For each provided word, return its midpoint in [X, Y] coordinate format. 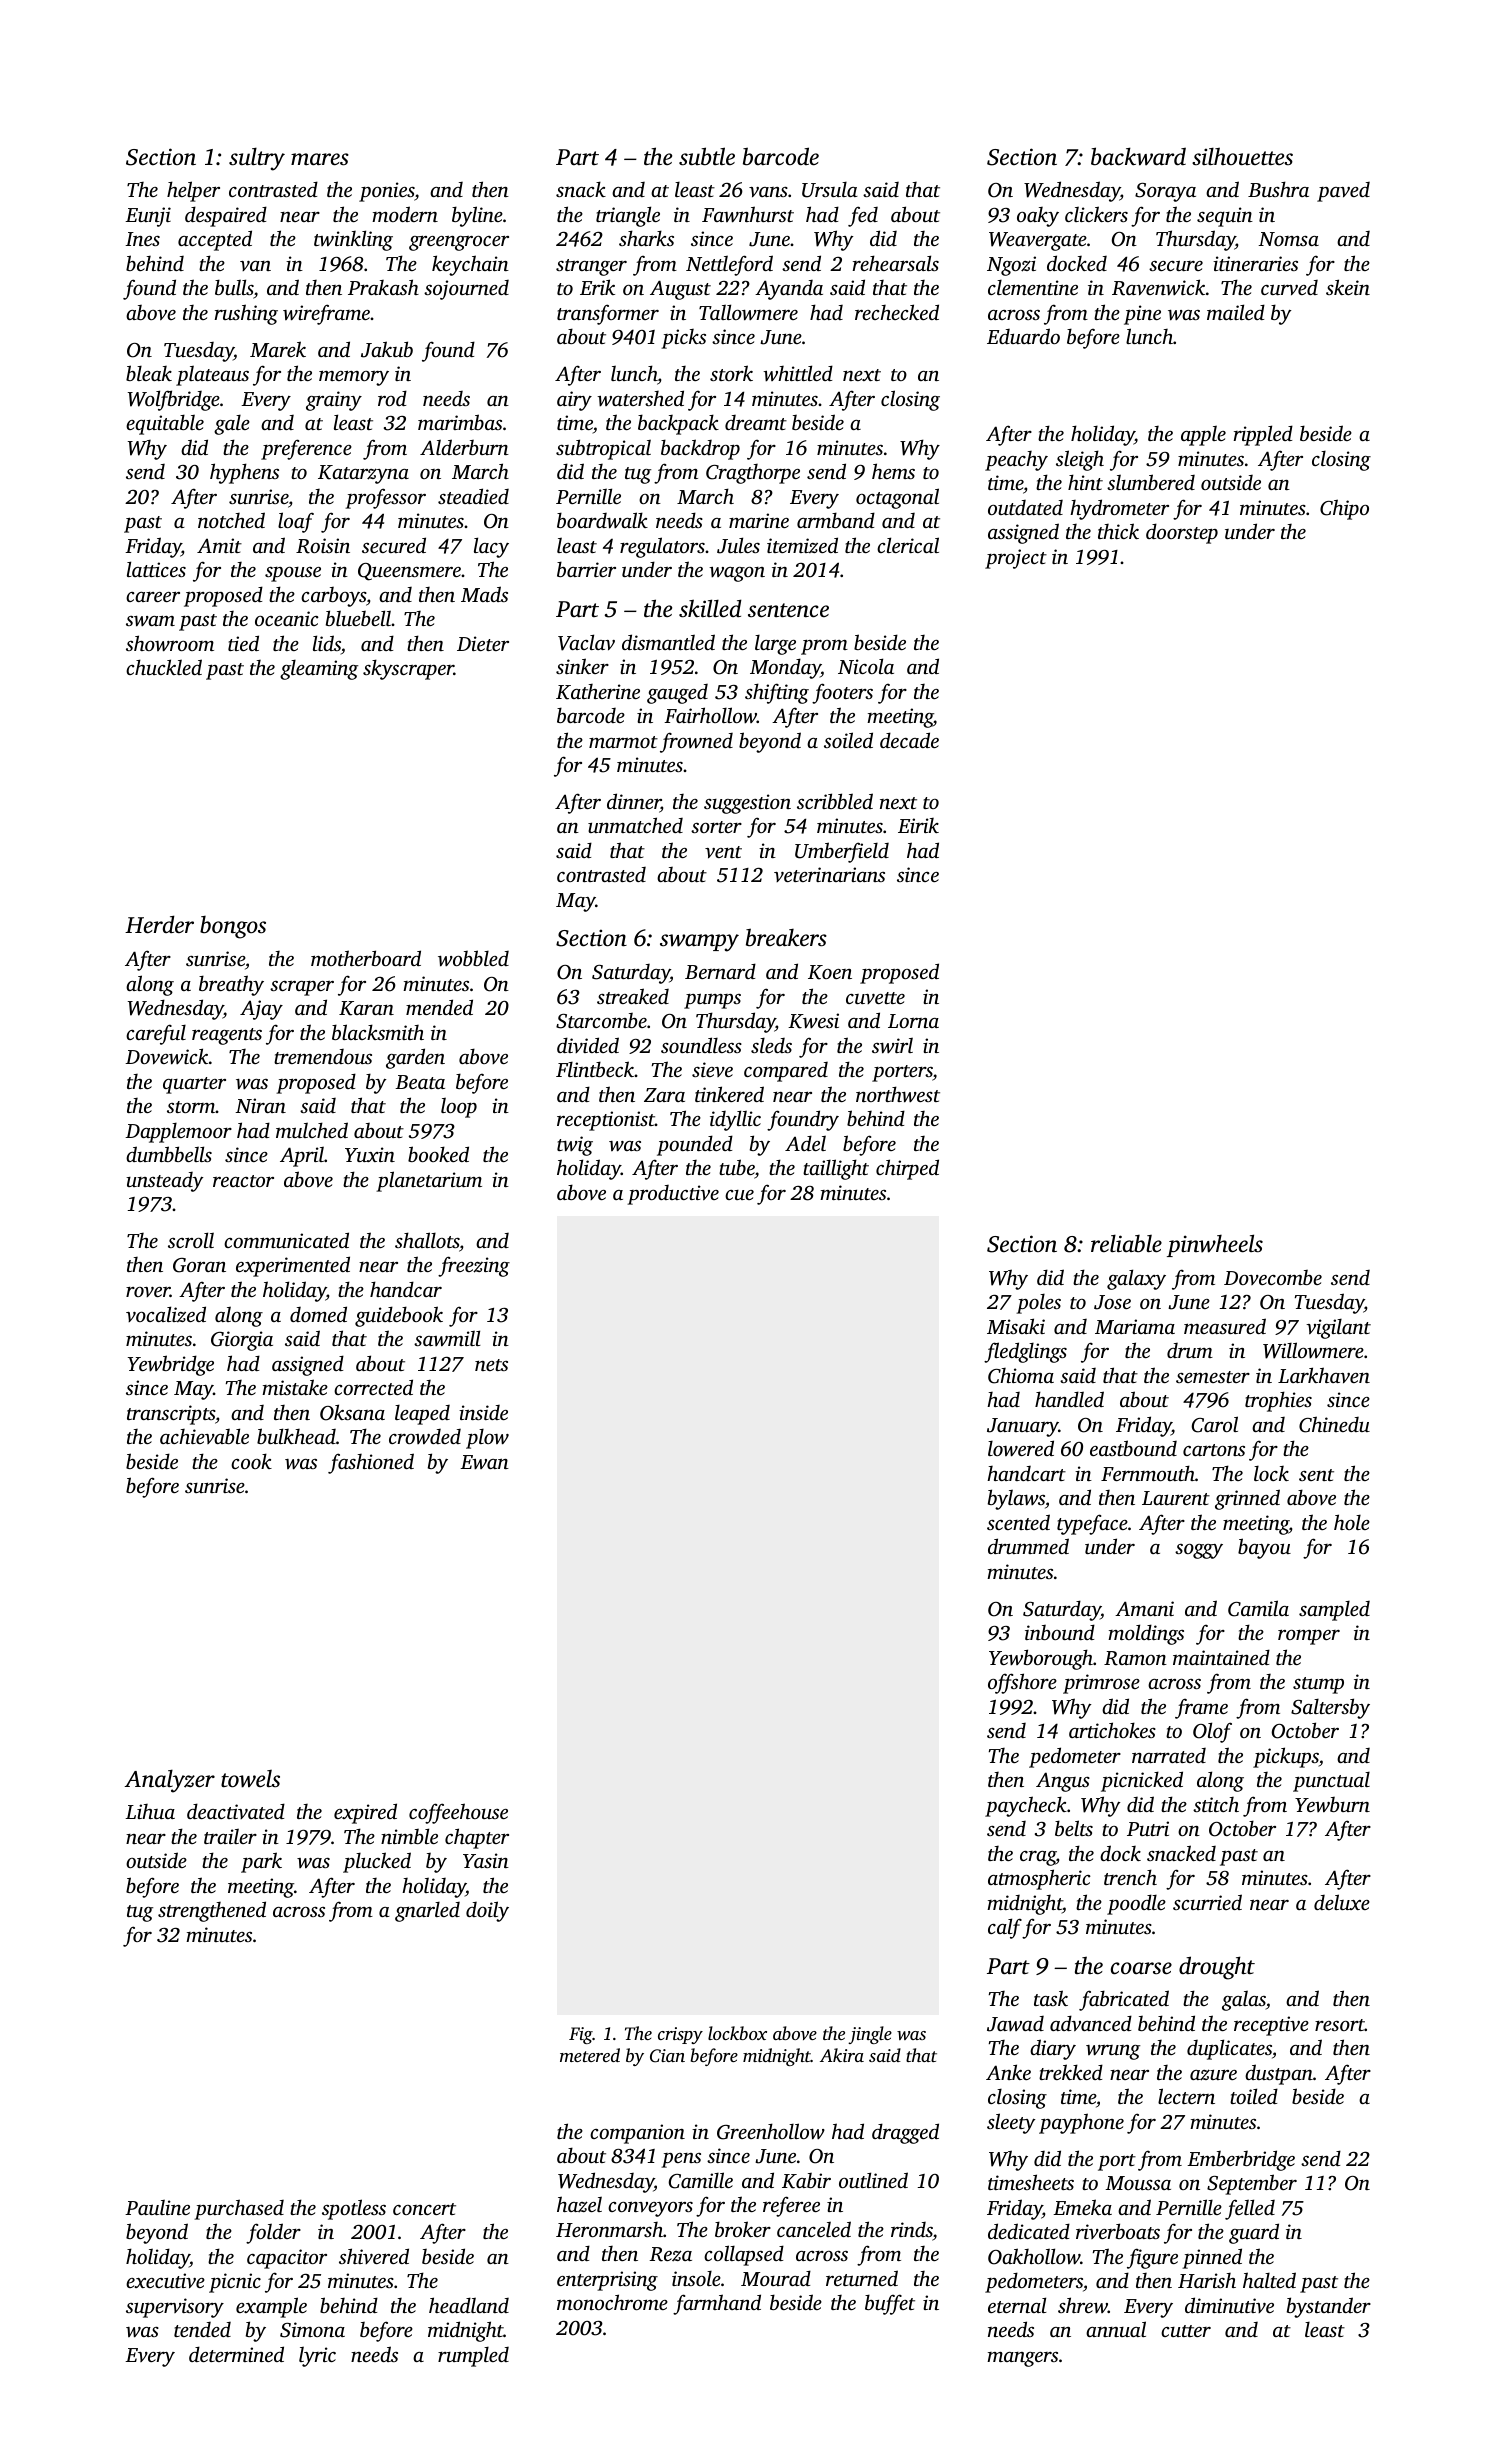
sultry [257, 159]
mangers [1022, 2359]
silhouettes [1242, 156]
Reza [671, 2254]
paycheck [1026, 1806]
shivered [374, 2256]
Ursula [830, 190]
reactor [243, 1181]
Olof [1212, 1732]
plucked [377, 1862]
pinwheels [1215, 1245]
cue [739, 1195]
